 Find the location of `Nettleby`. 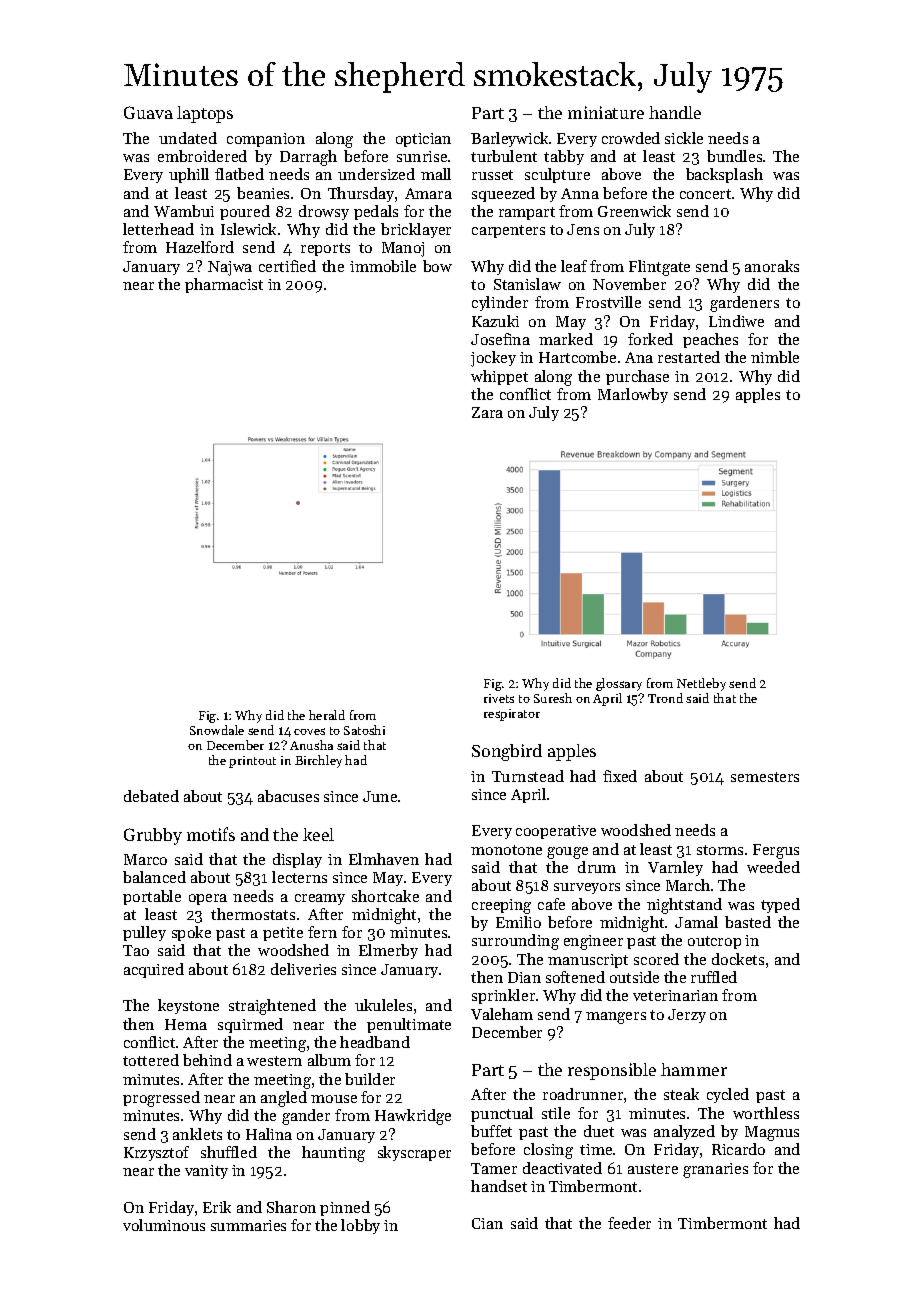

Nettleby is located at coordinates (701, 684).
